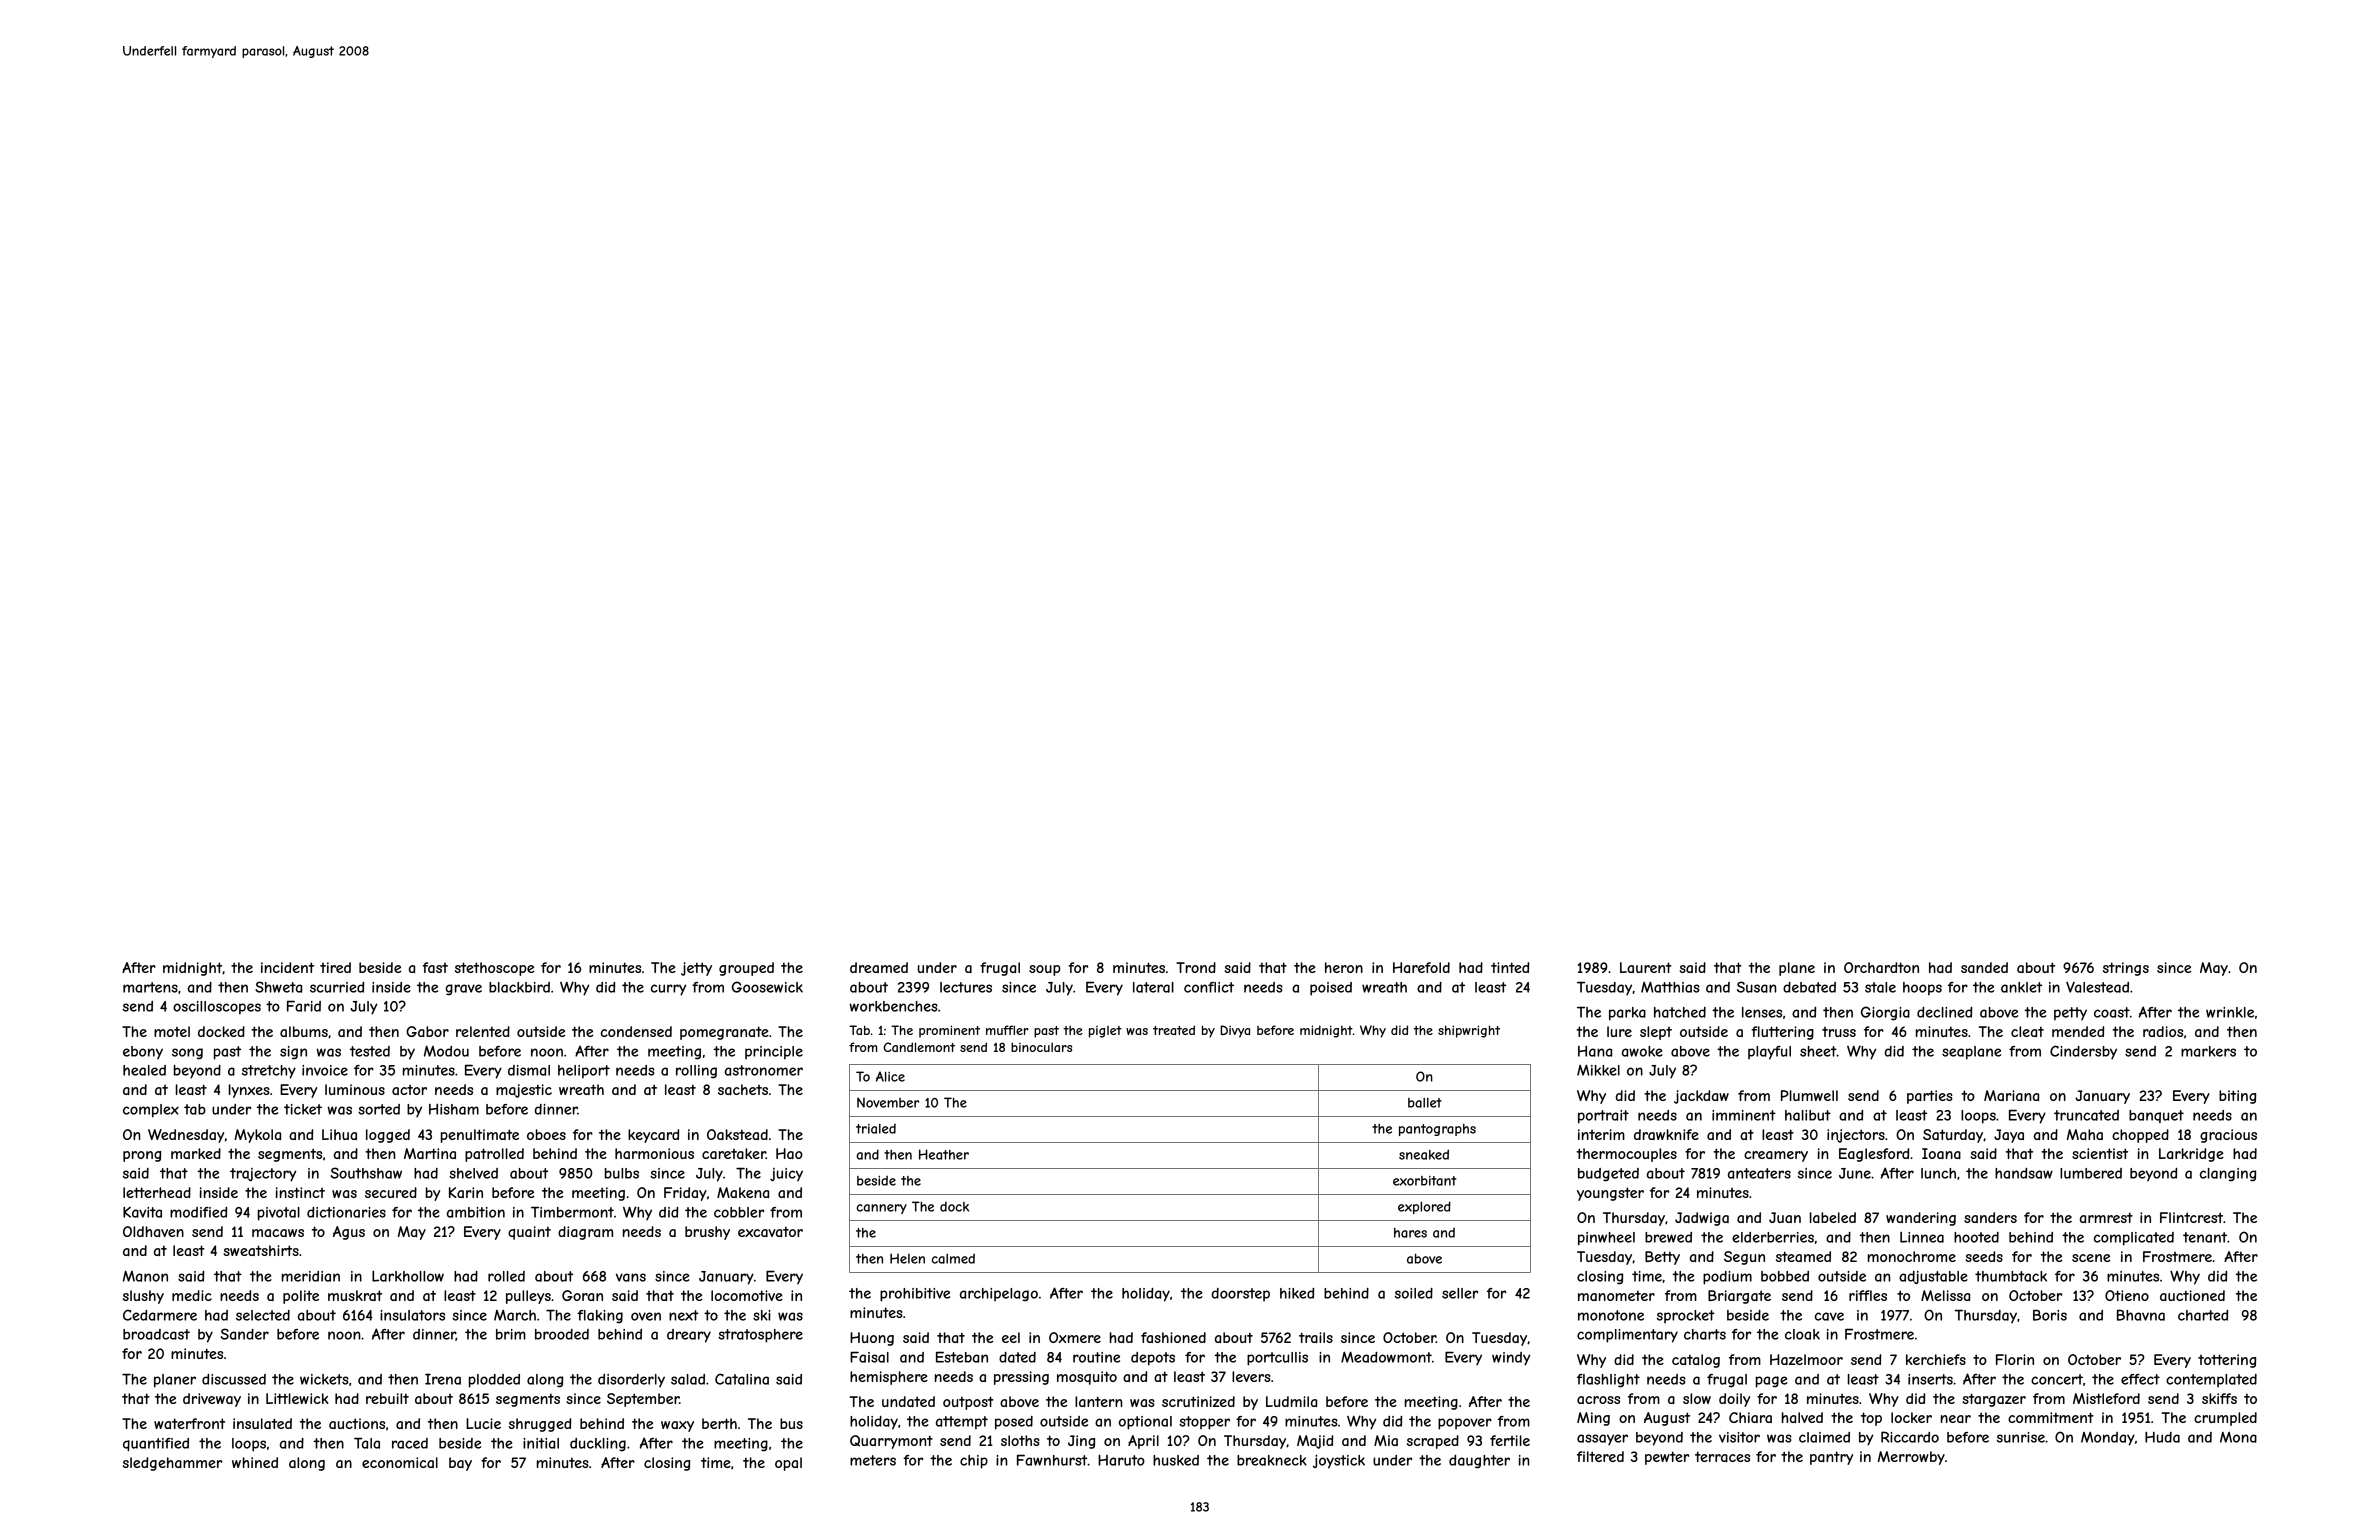 The height and width of the screenshot is (1540, 2380). What do you see at coordinates (150, 987) in the screenshot?
I see `martens` at bounding box center [150, 987].
